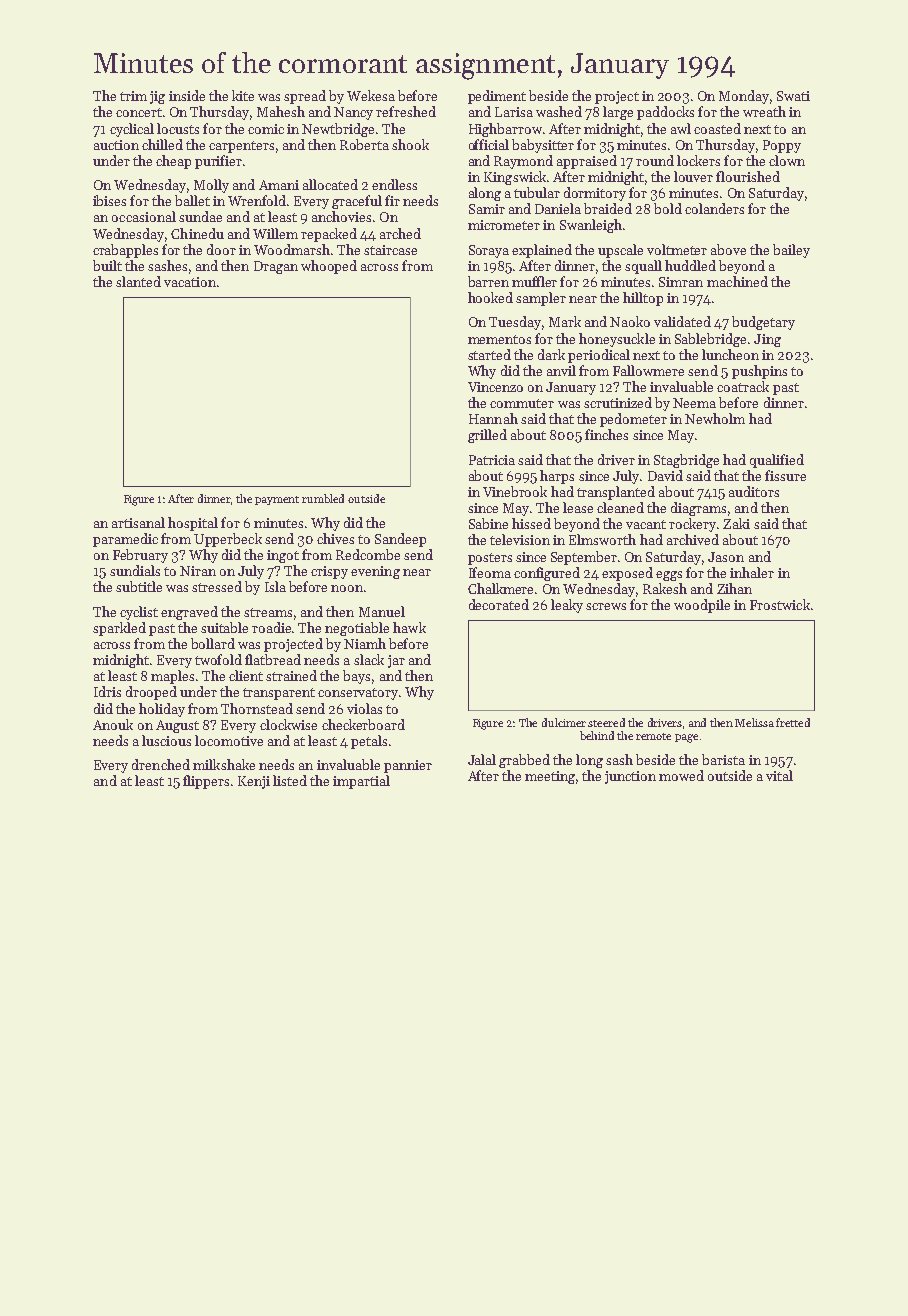  I want to click on steered, so click(606, 722).
